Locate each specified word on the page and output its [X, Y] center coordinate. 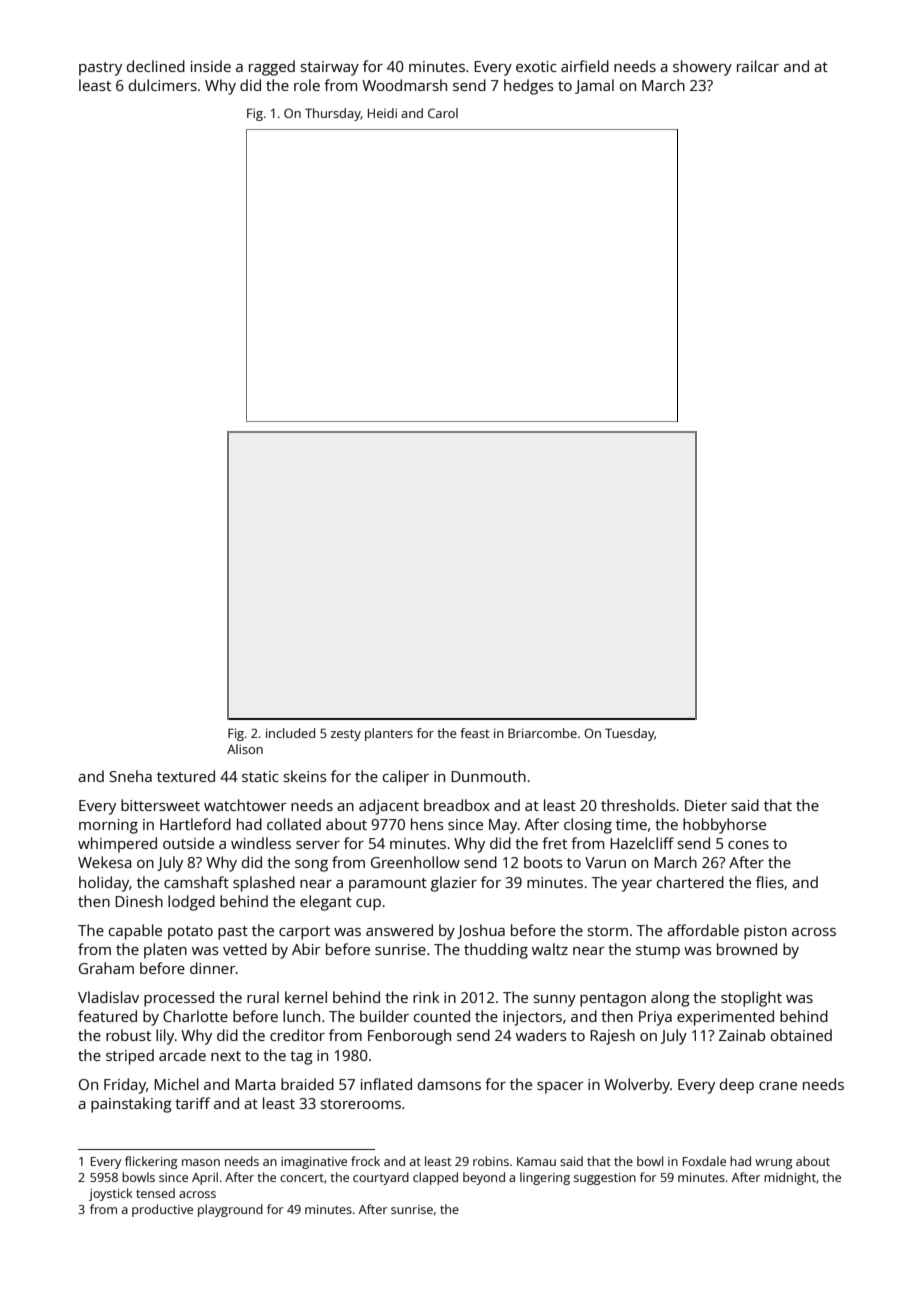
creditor [297, 1035]
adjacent [389, 807]
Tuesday [629, 734]
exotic [536, 66]
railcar [758, 66]
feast [475, 733]
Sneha [131, 776]
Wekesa [105, 862]
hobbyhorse [724, 826]
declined [156, 66]
